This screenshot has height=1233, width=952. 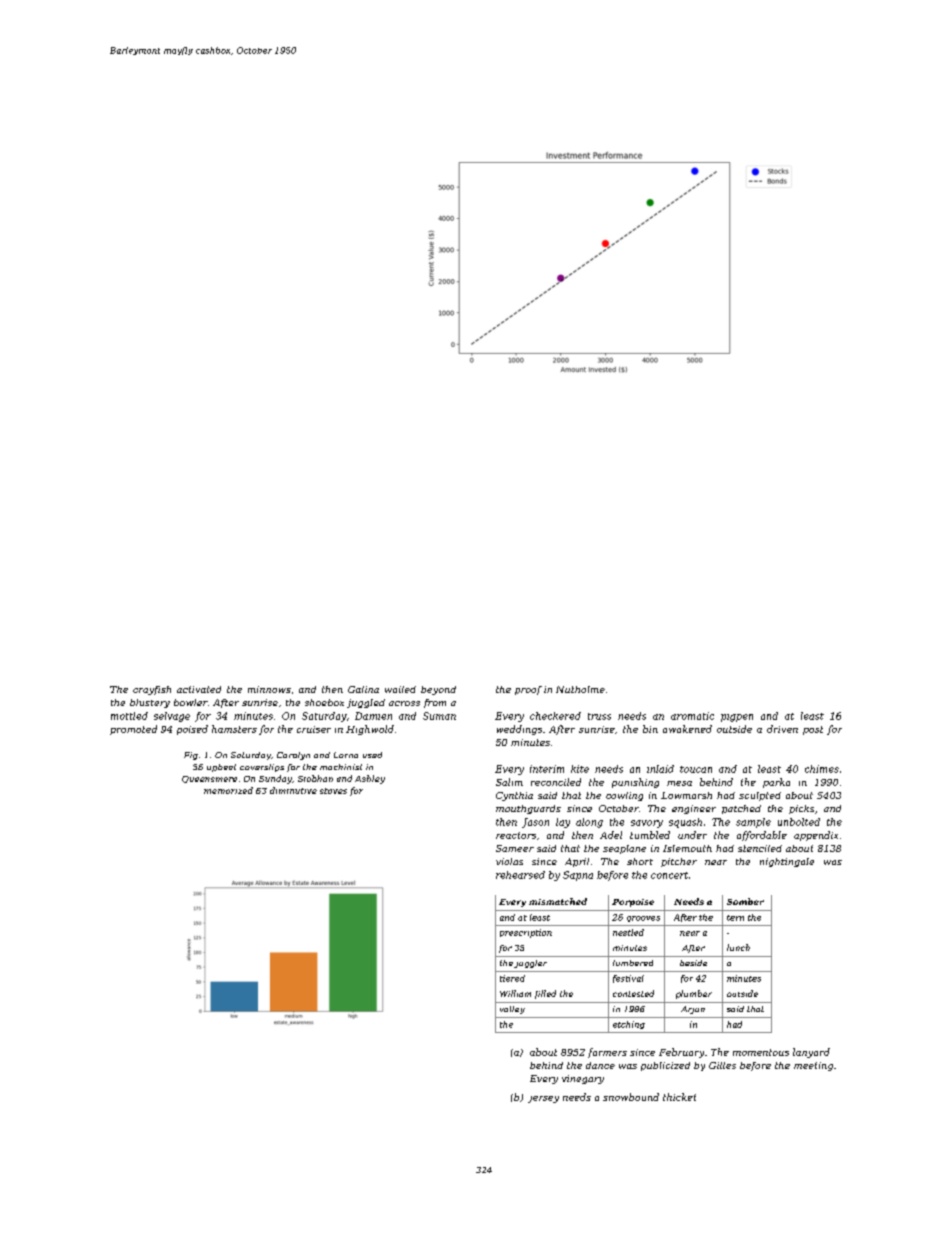 I want to click on Porpoise, so click(x=633, y=903).
